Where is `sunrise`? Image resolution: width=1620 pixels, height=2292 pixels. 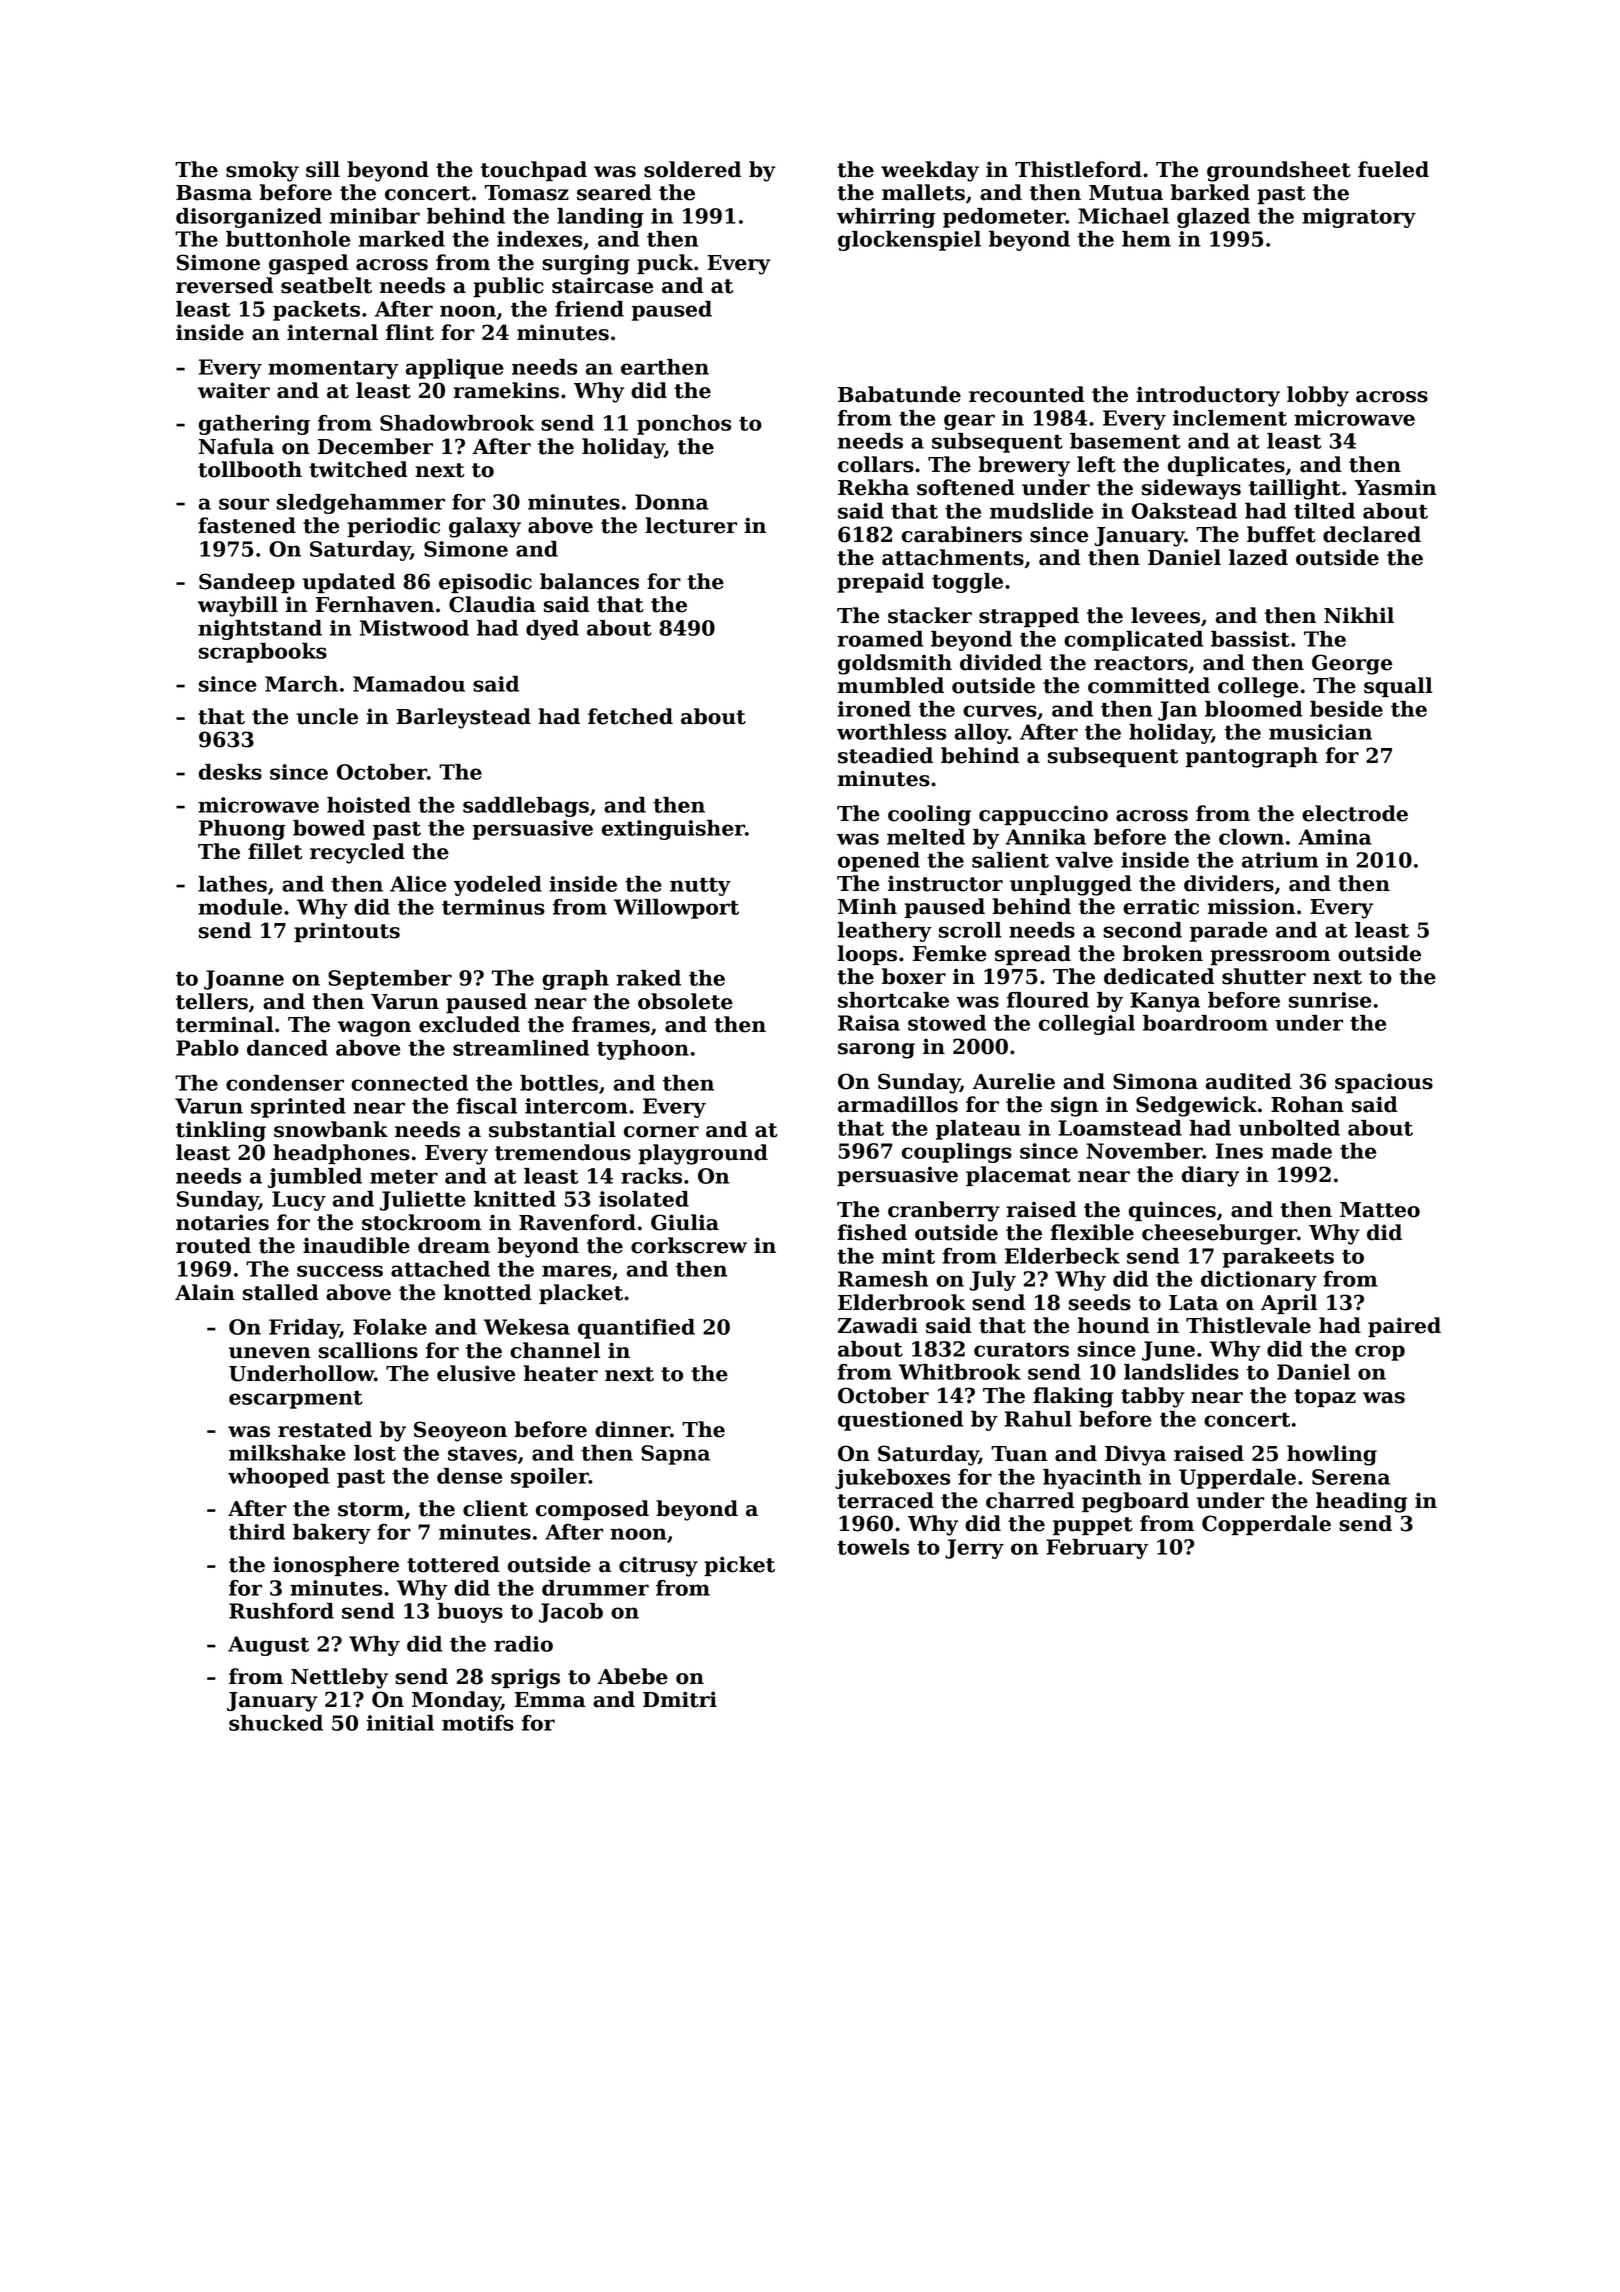 sunrise is located at coordinates (1330, 1000).
